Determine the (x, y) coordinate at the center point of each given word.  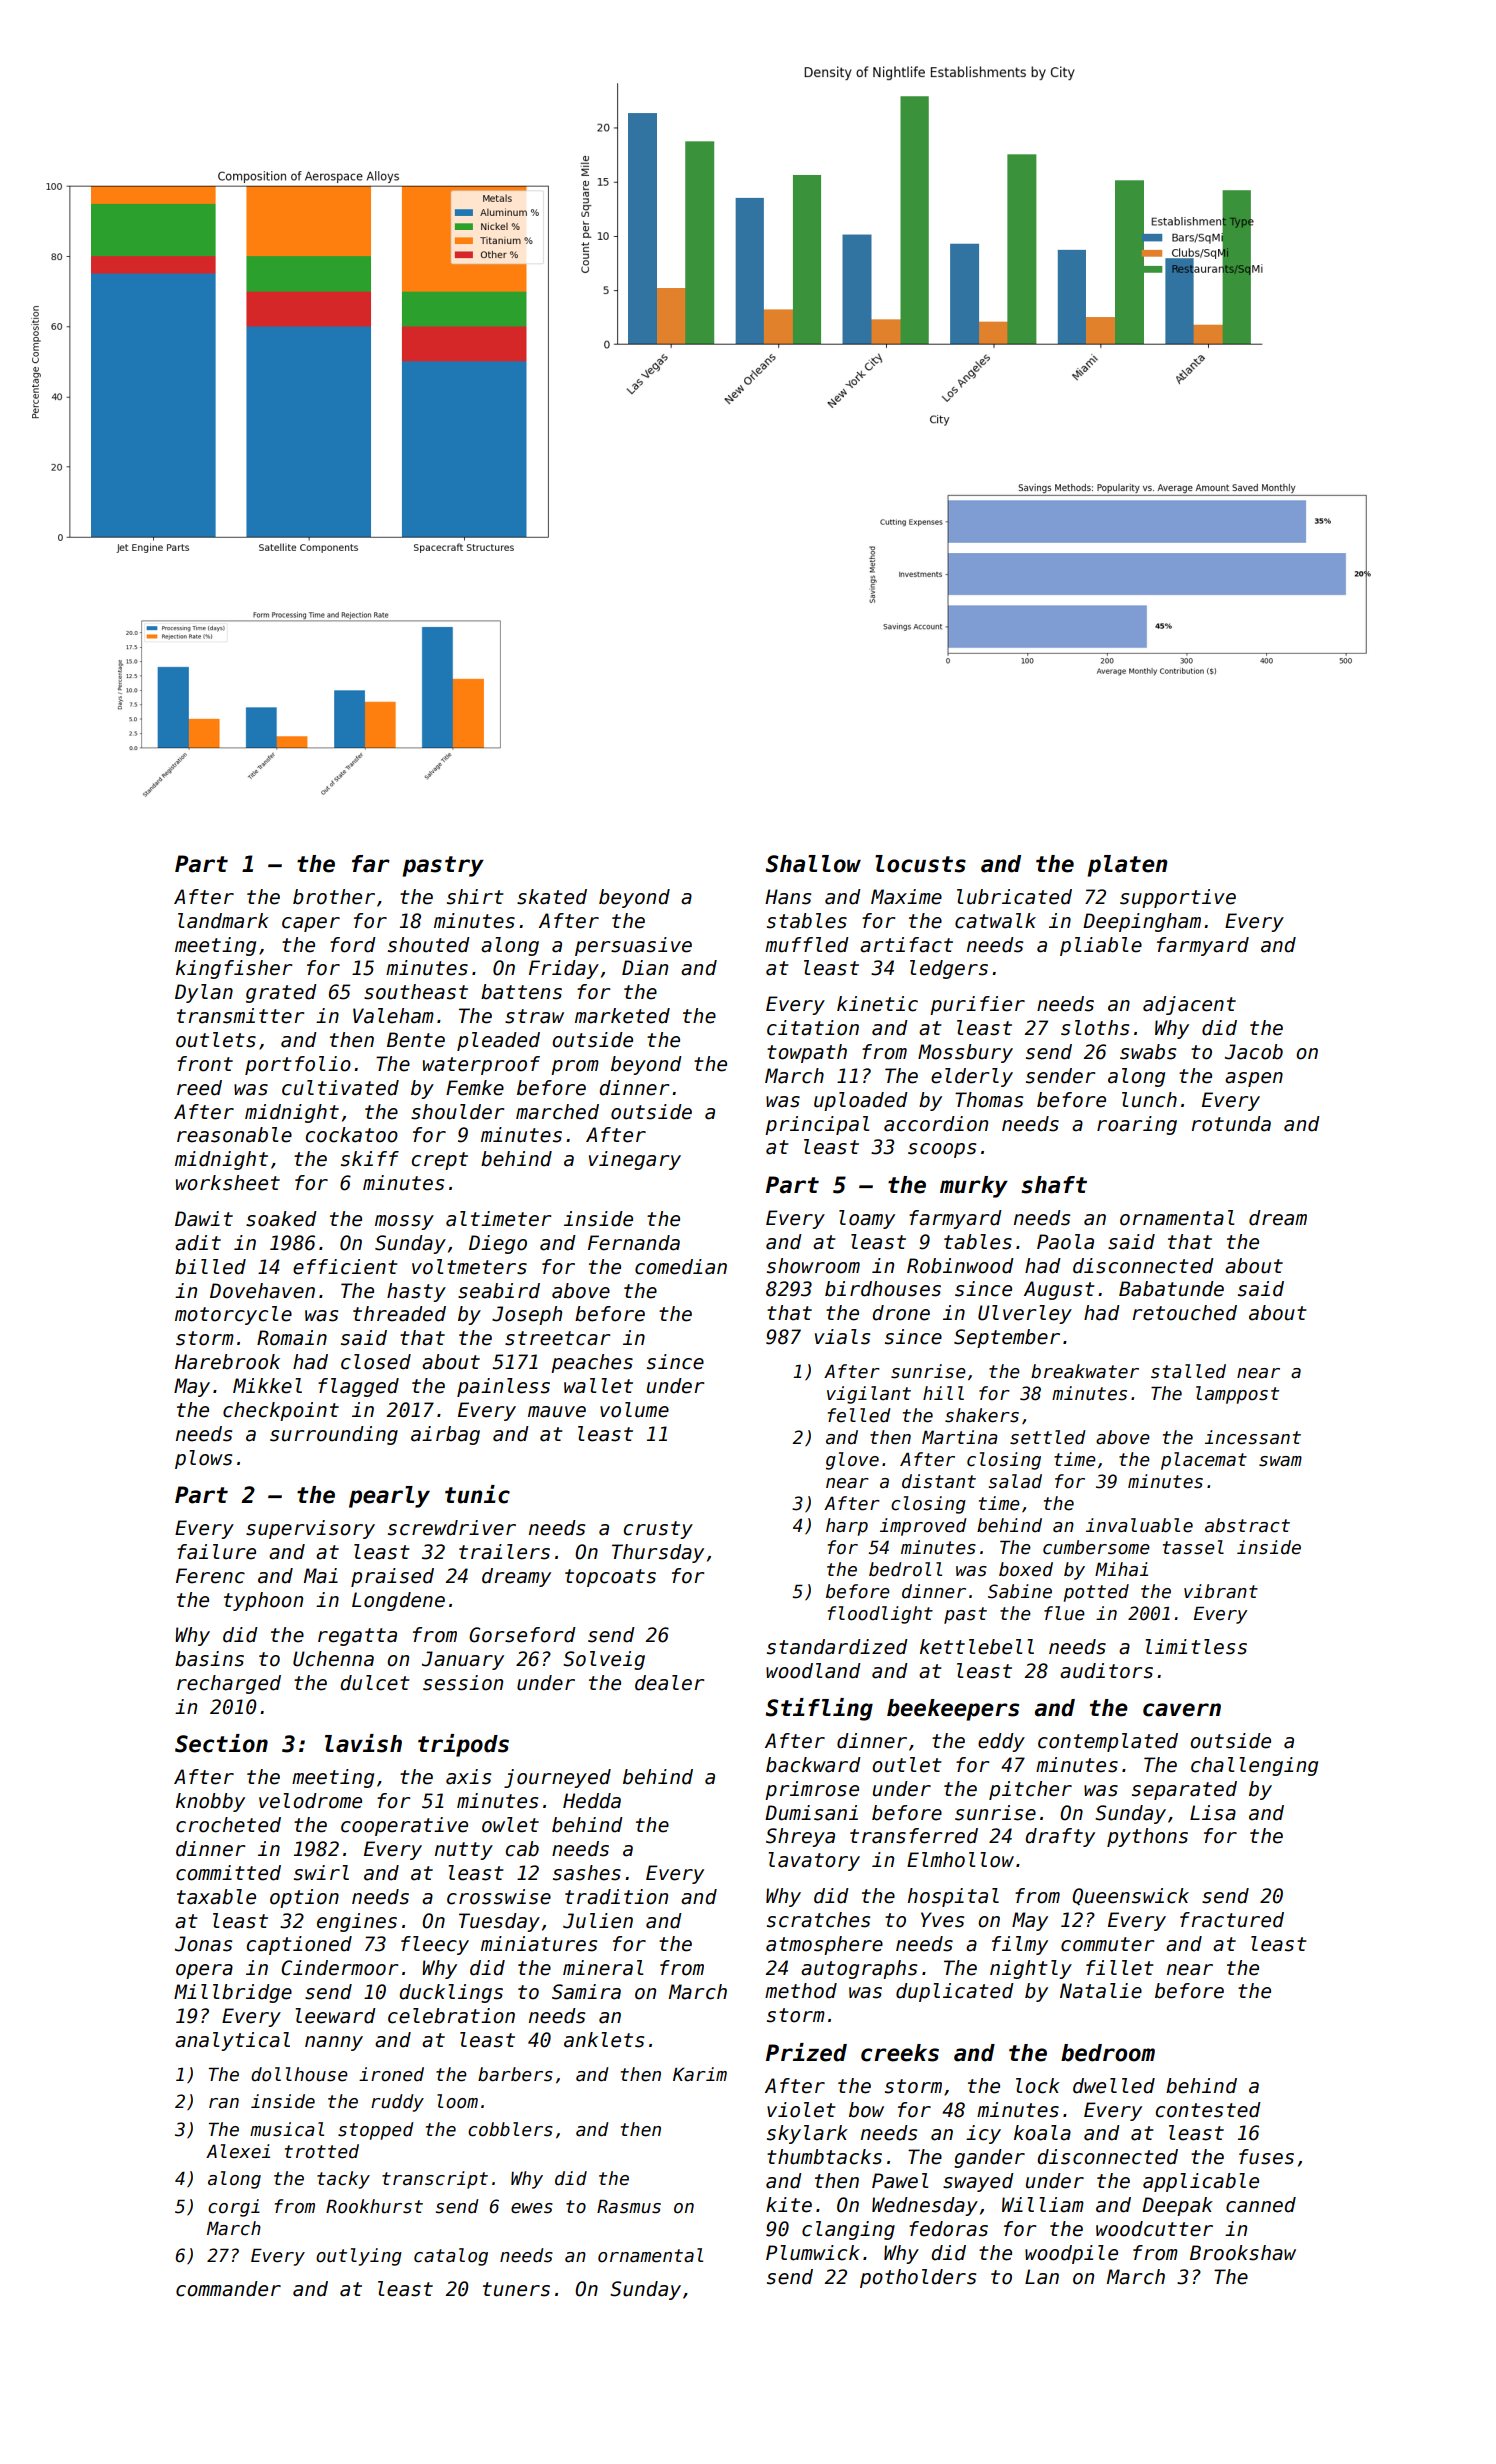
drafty (1060, 1837)
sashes (587, 1873)
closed (376, 1362)
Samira (586, 1992)
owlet (510, 1825)
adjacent (1189, 1005)
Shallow (813, 864)
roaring (1137, 1125)
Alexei (238, 2151)
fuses (1266, 2157)
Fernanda (634, 1243)
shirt (475, 897)
